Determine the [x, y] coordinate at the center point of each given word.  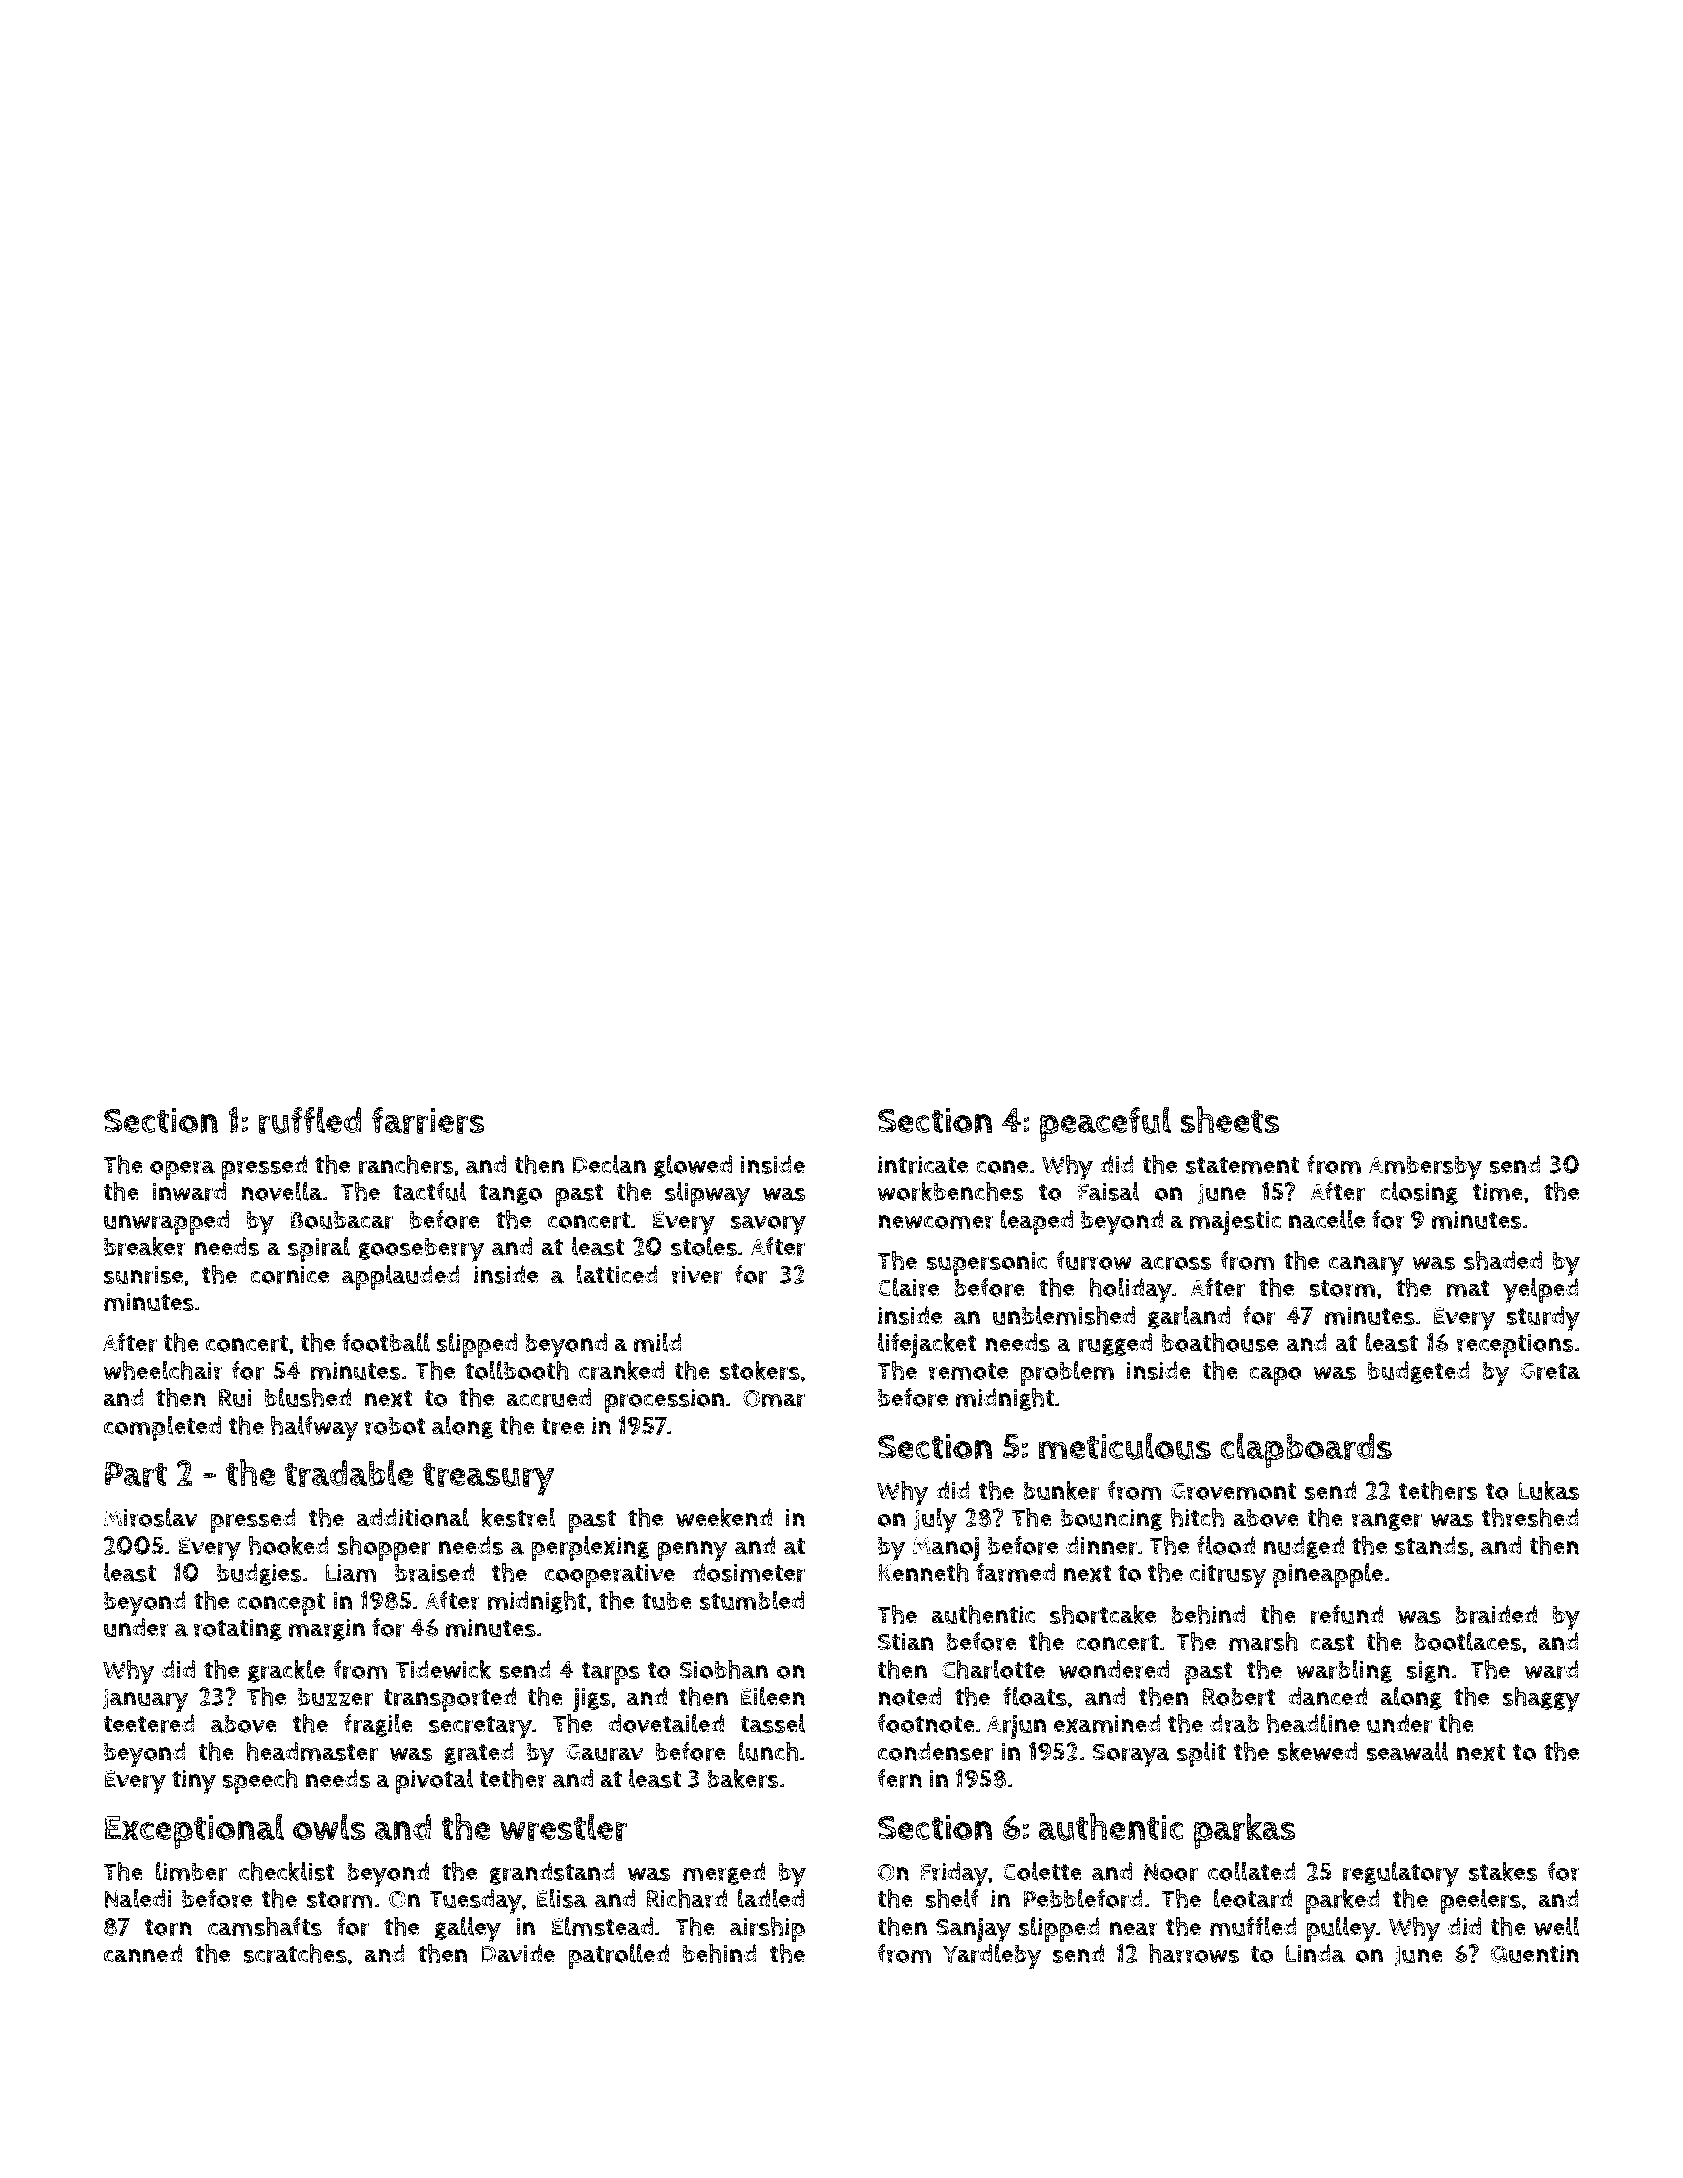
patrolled [618, 1956]
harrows [1194, 1953]
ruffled [310, 1120]
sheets [1230, 1120]
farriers [428, 1120]
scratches [295, 1953]
